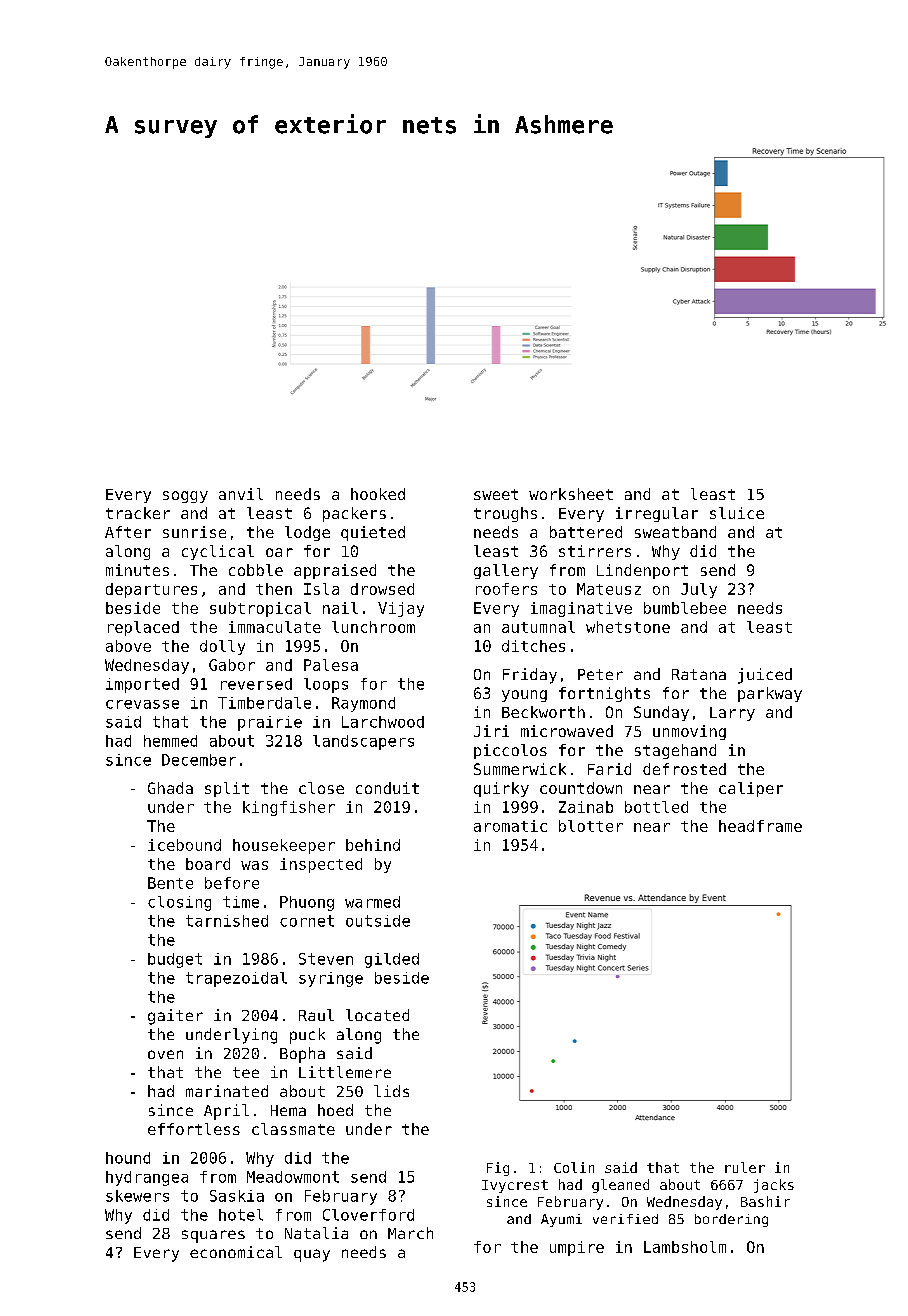  What do you see at coordinates (128, 1158) in the image?
I see `hound` at bounding box center [128, 1158].
